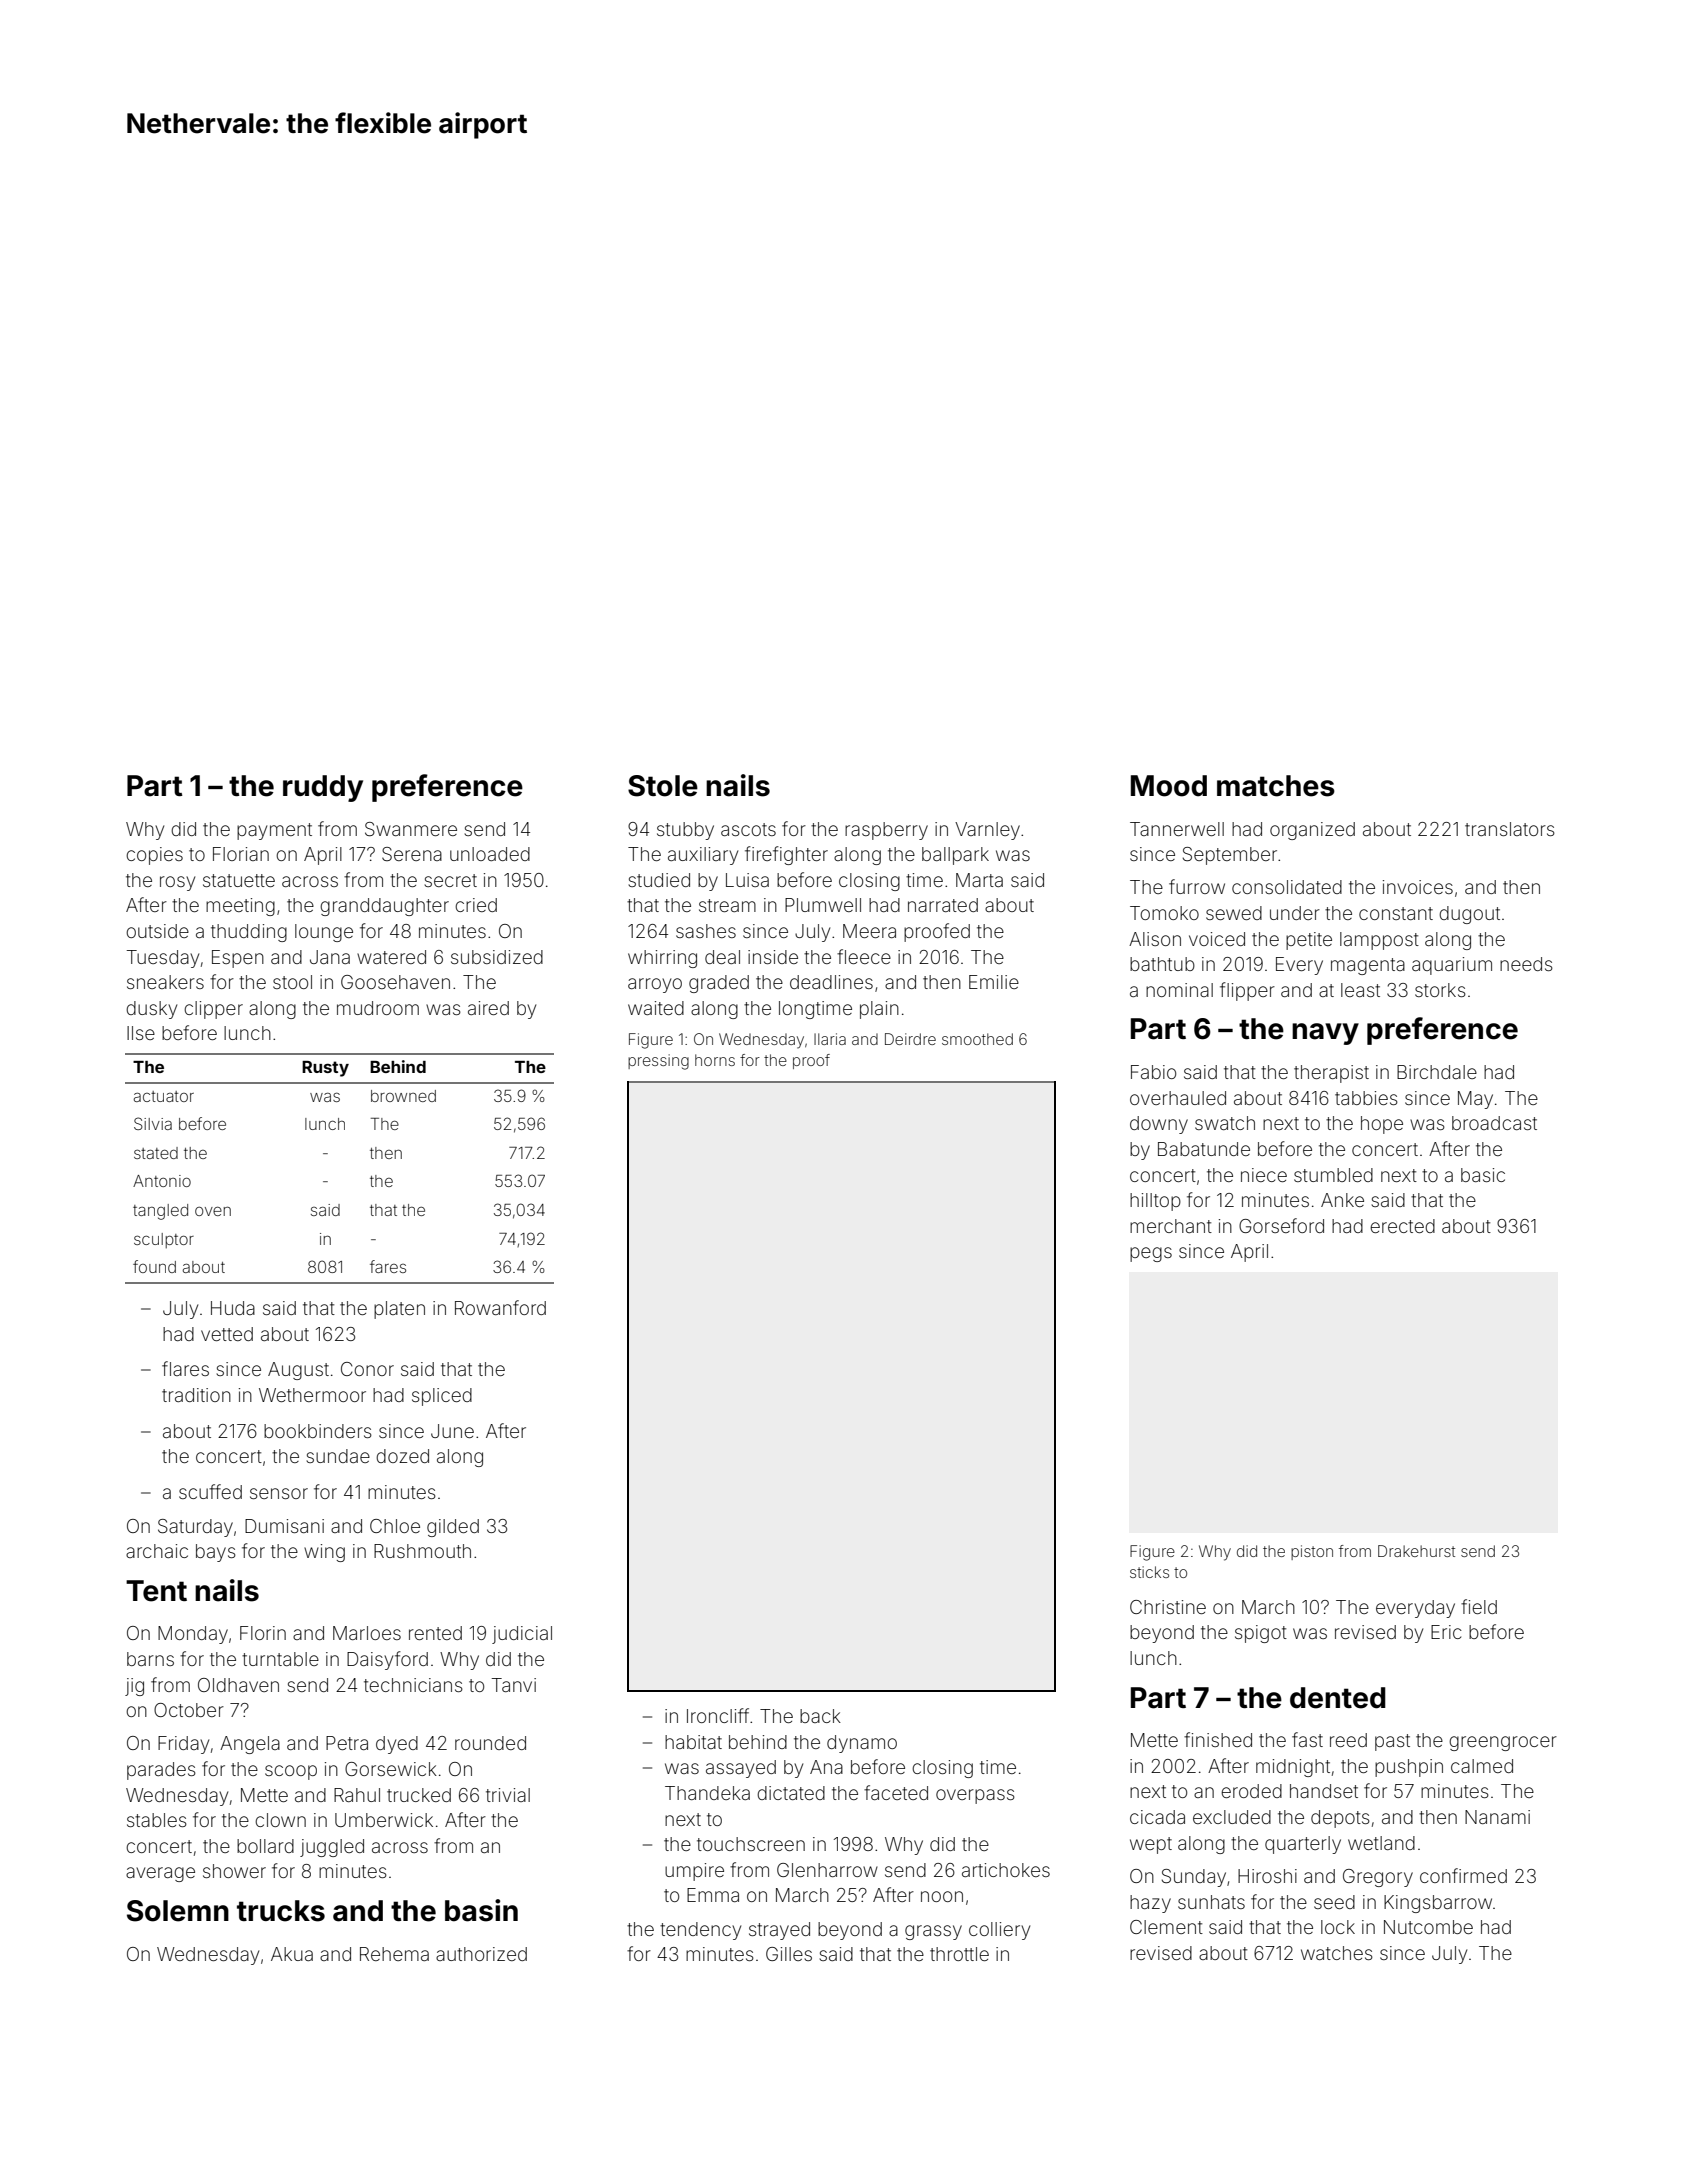 This screenshot has width=1683, height=2178. Describe the element at coordinates (1469, 915) in the screenshot. I see `dugout` at that location.
